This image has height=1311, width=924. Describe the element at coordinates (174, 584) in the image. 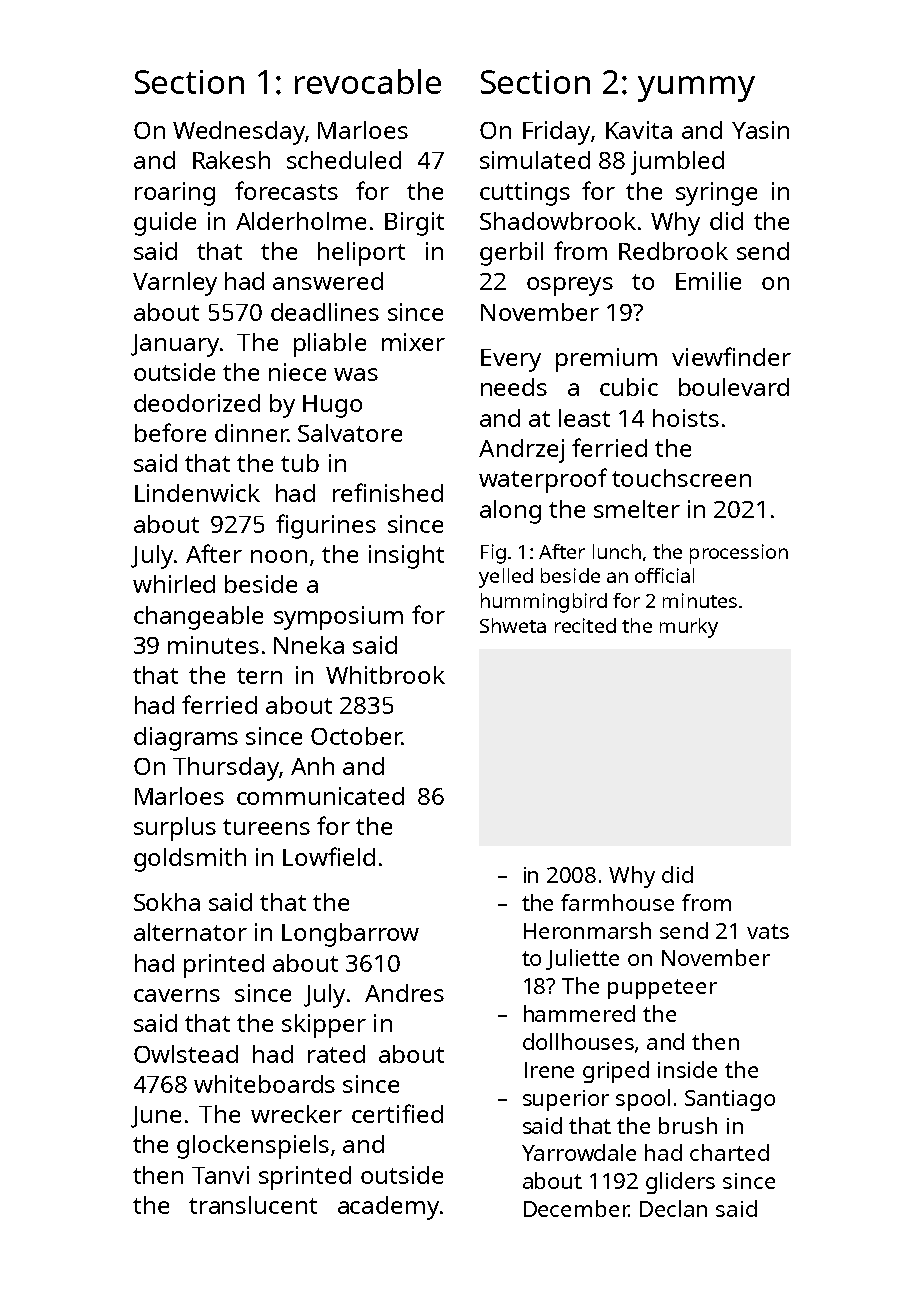

I see `whirled` at that location.
